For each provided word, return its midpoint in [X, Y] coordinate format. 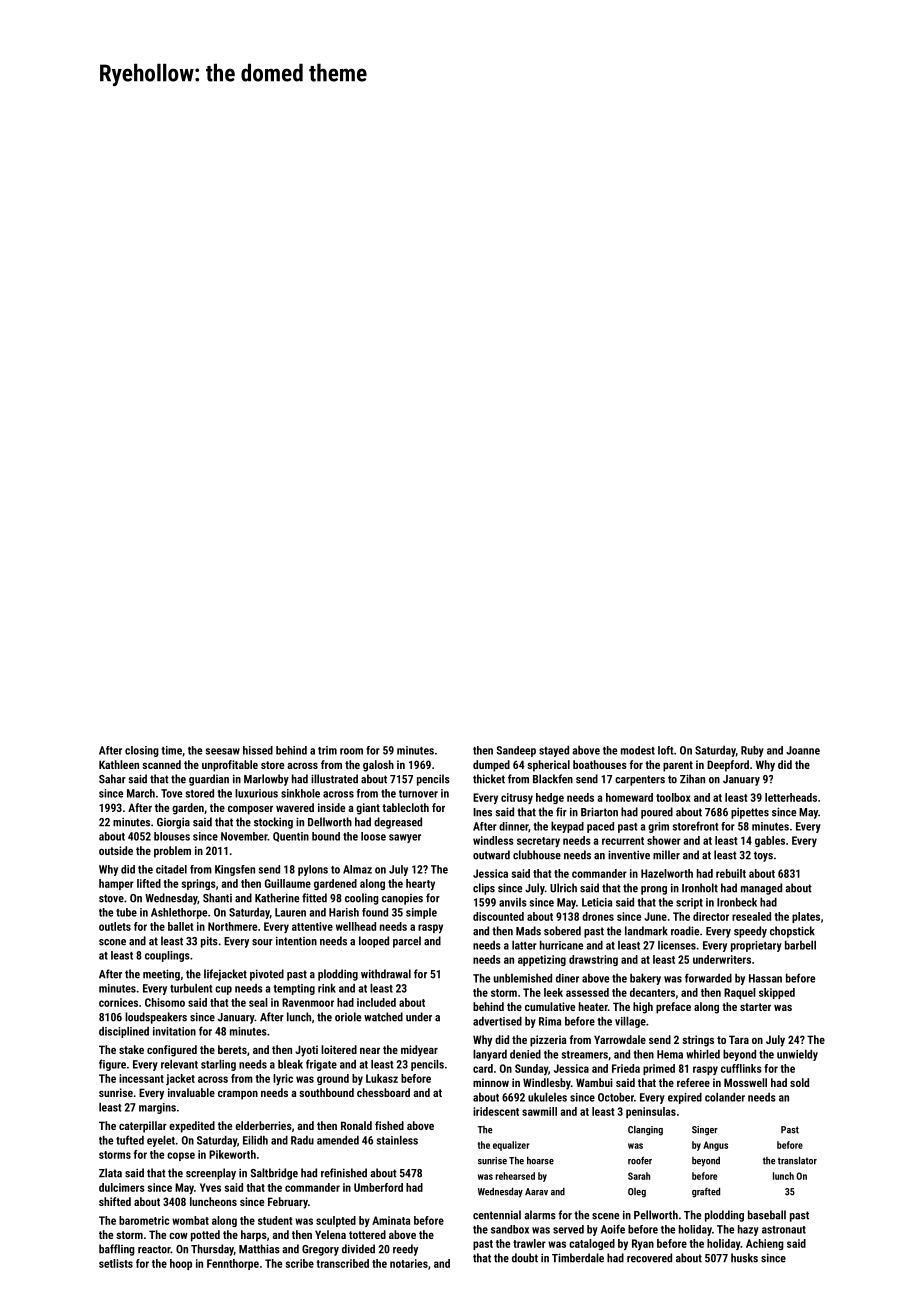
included [376, 1002]
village [630, 1022]
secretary [538, 842]
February [288, 1203]
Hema [670, 1054]
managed [761, 889]
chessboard [383, 1092]
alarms [540, 1215]
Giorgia [173, 823]
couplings [167, 956]
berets [232, 1049]
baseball [767, 1215]
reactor [154, 1249]
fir [561, 812]
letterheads [791, 797]
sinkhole [300, 793]
